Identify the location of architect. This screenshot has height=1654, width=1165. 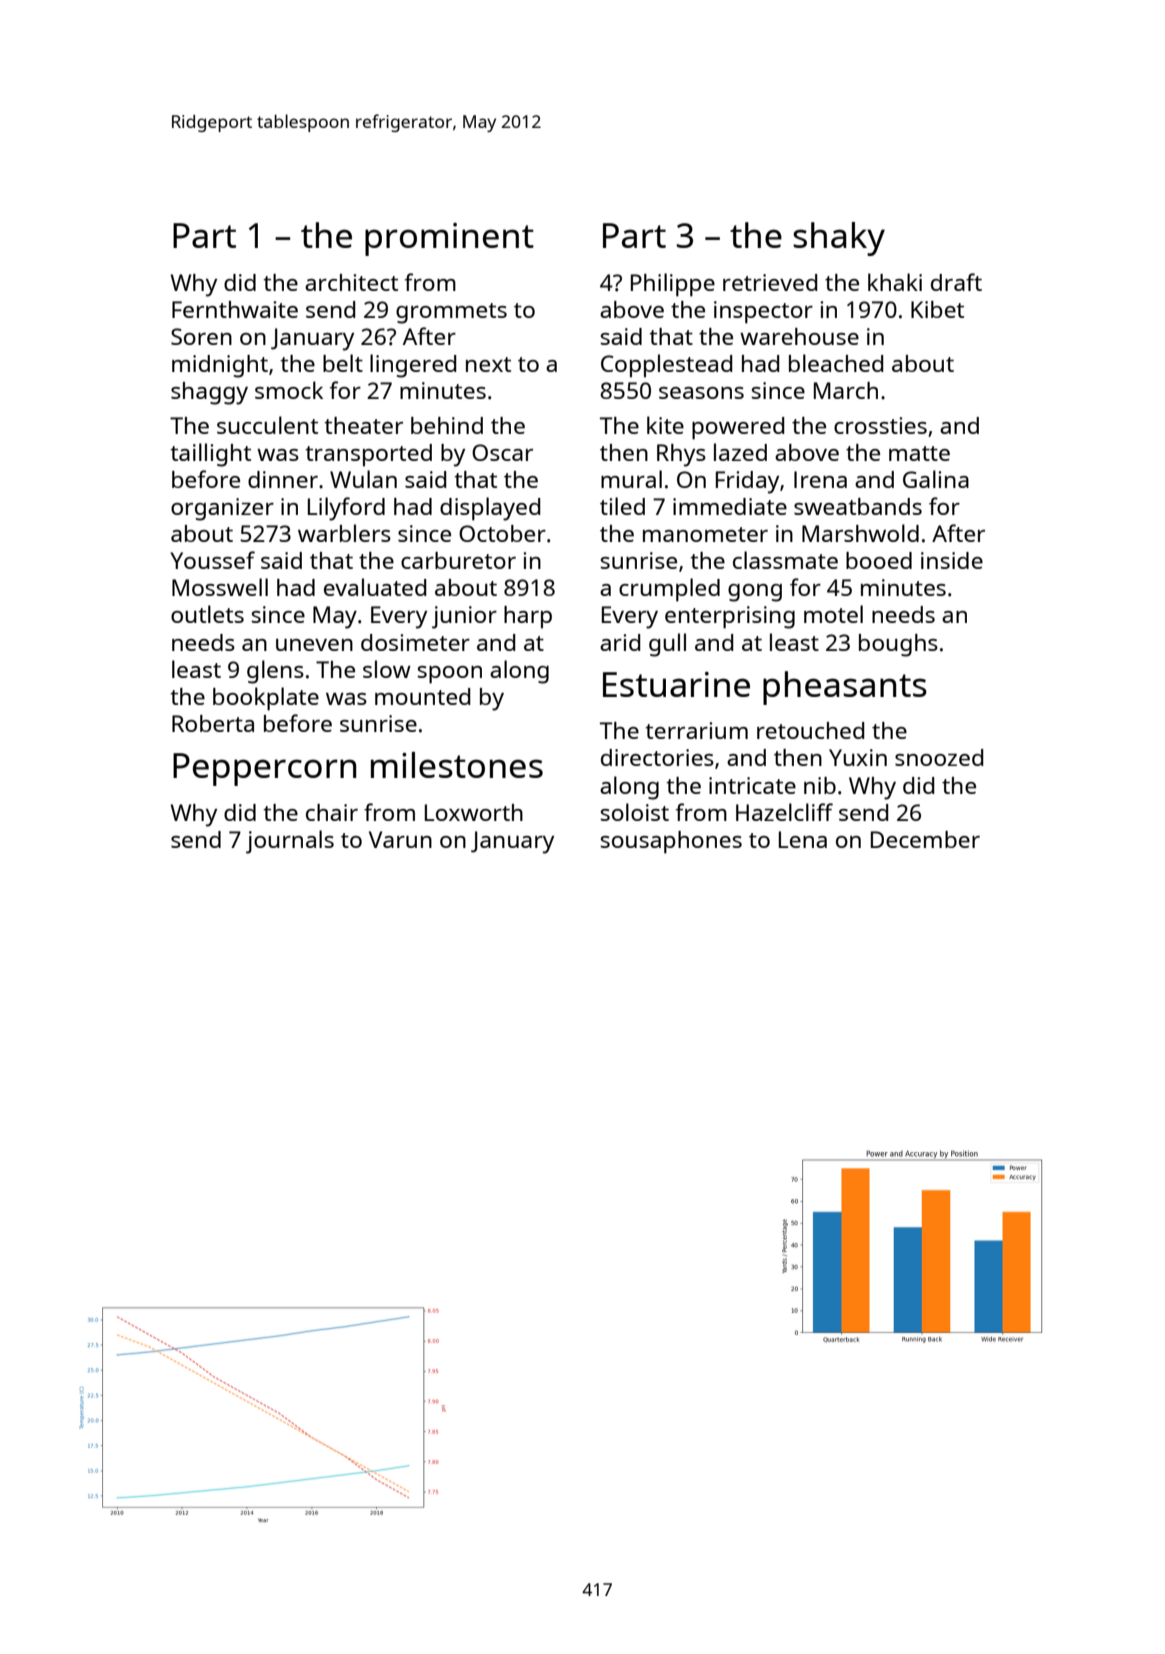
(351, 282).
